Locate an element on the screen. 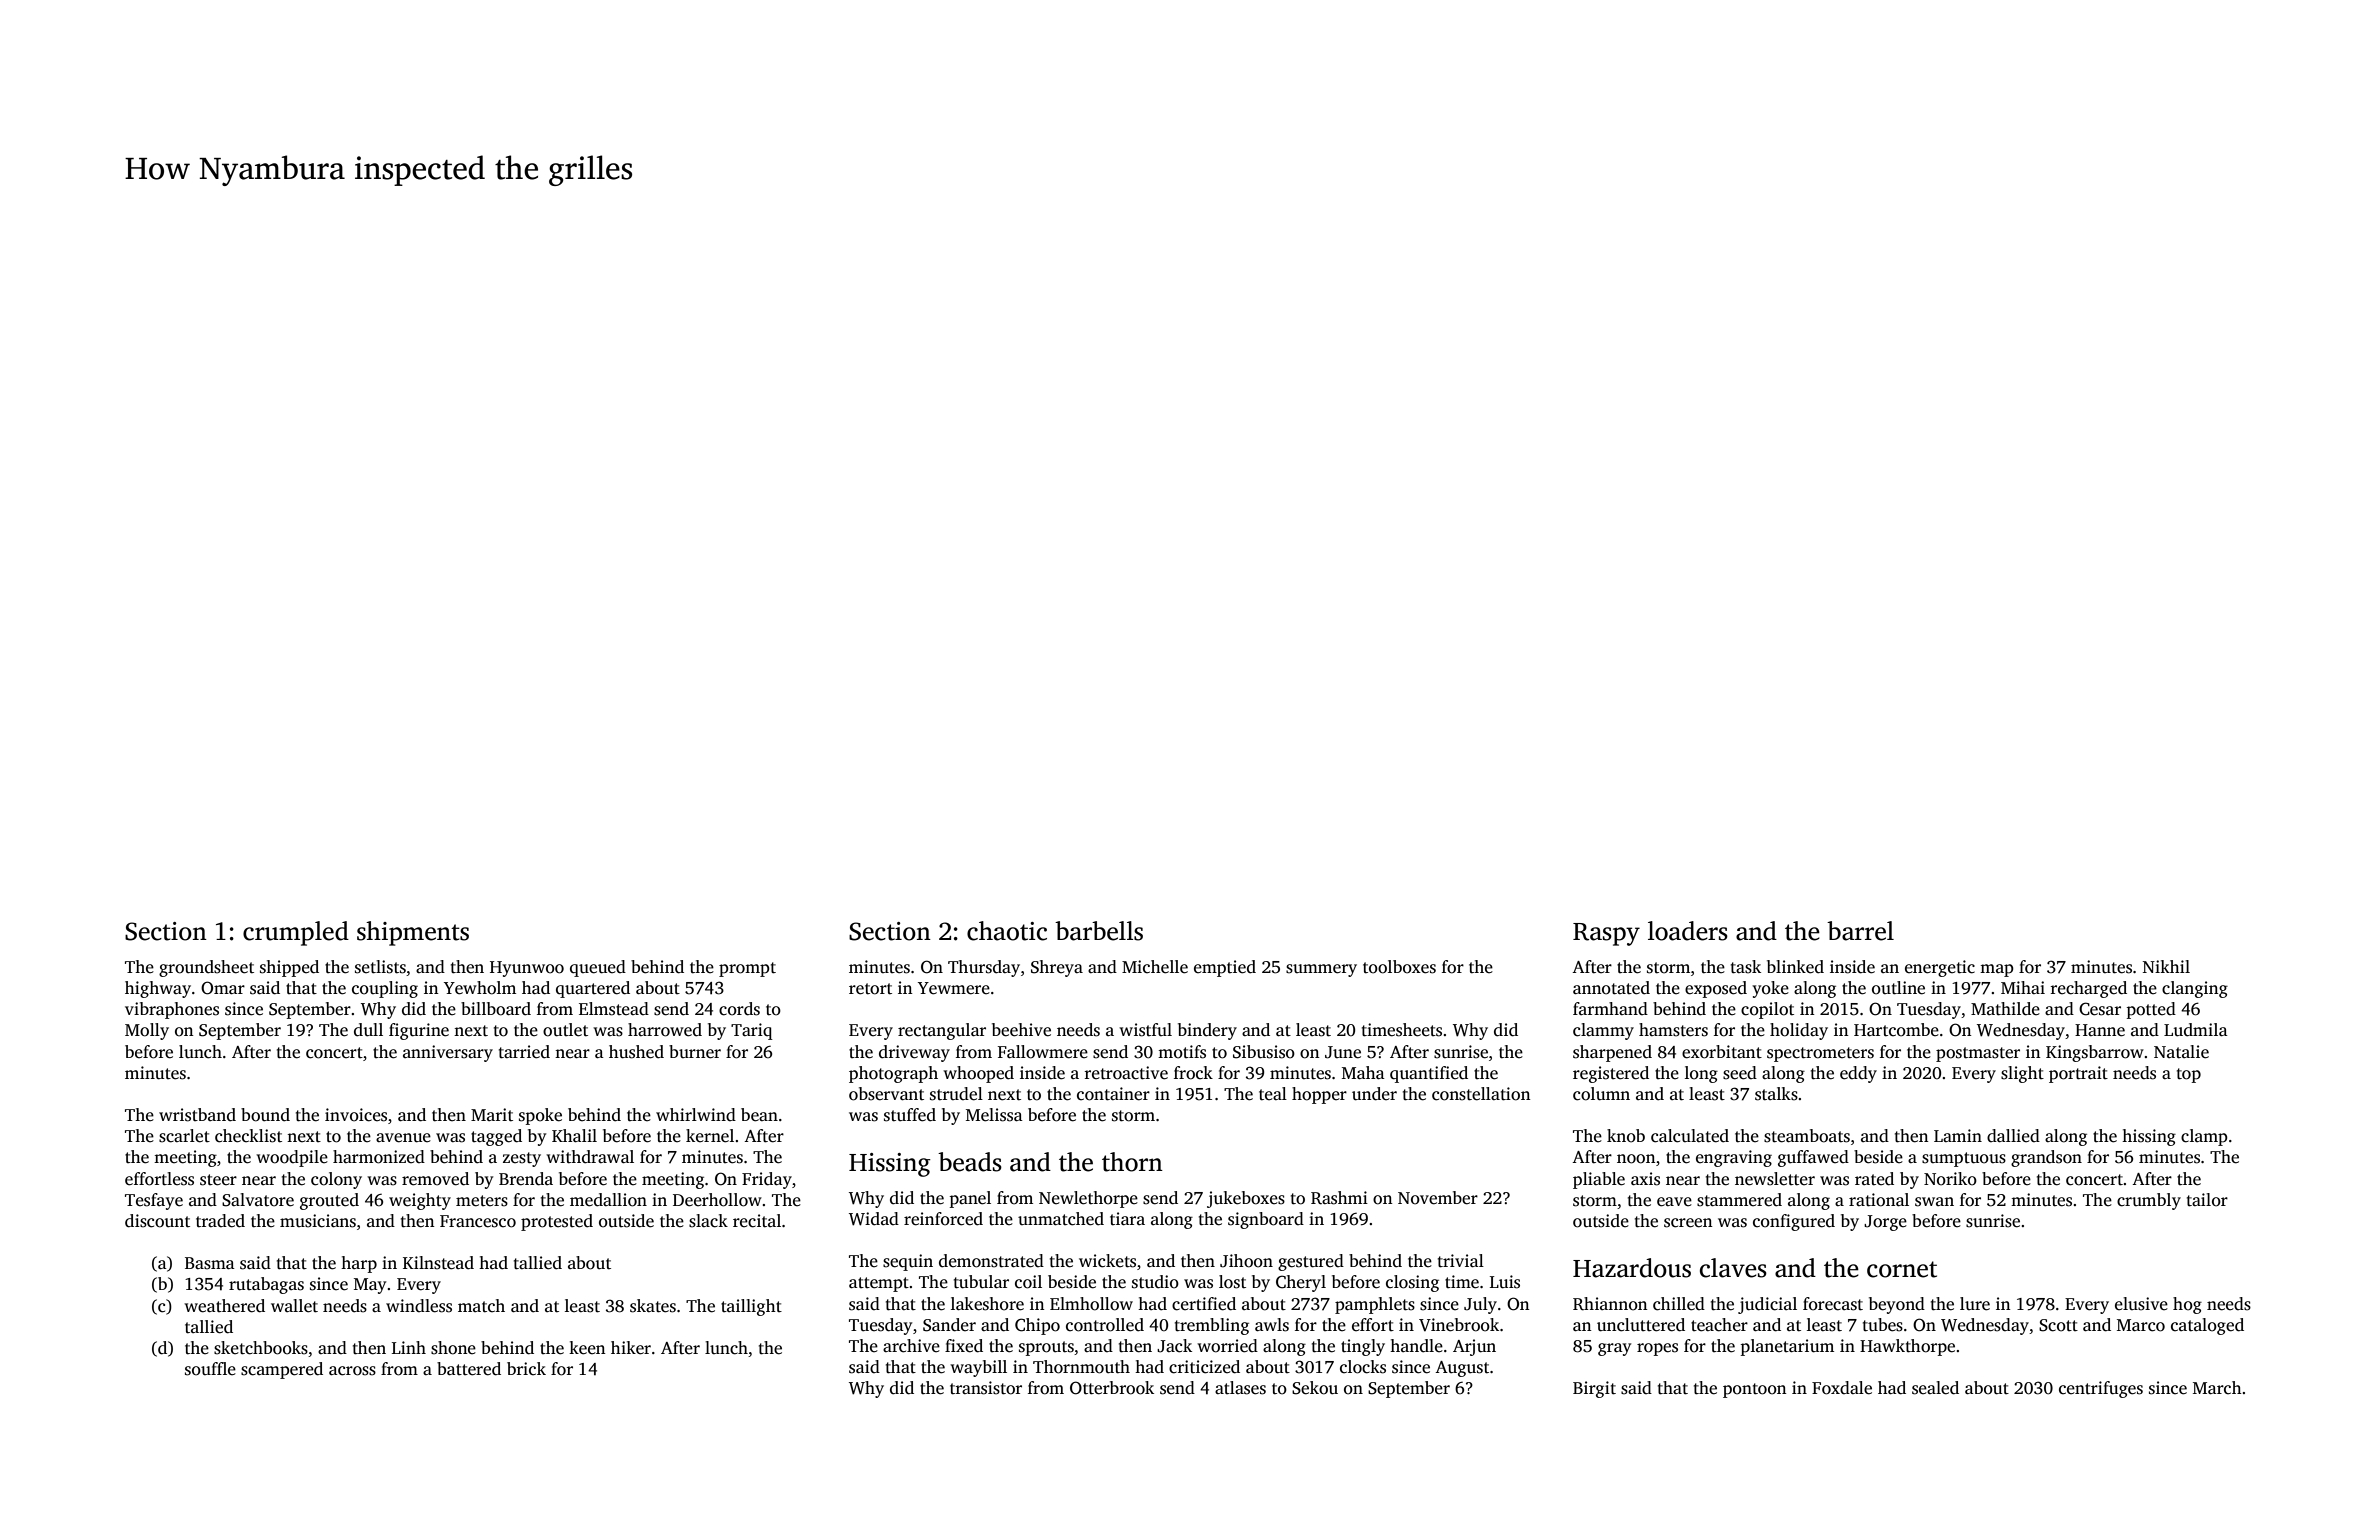 This screenshot has width=2380, height=1540. crumpled is located at coordinates (296, 933).
